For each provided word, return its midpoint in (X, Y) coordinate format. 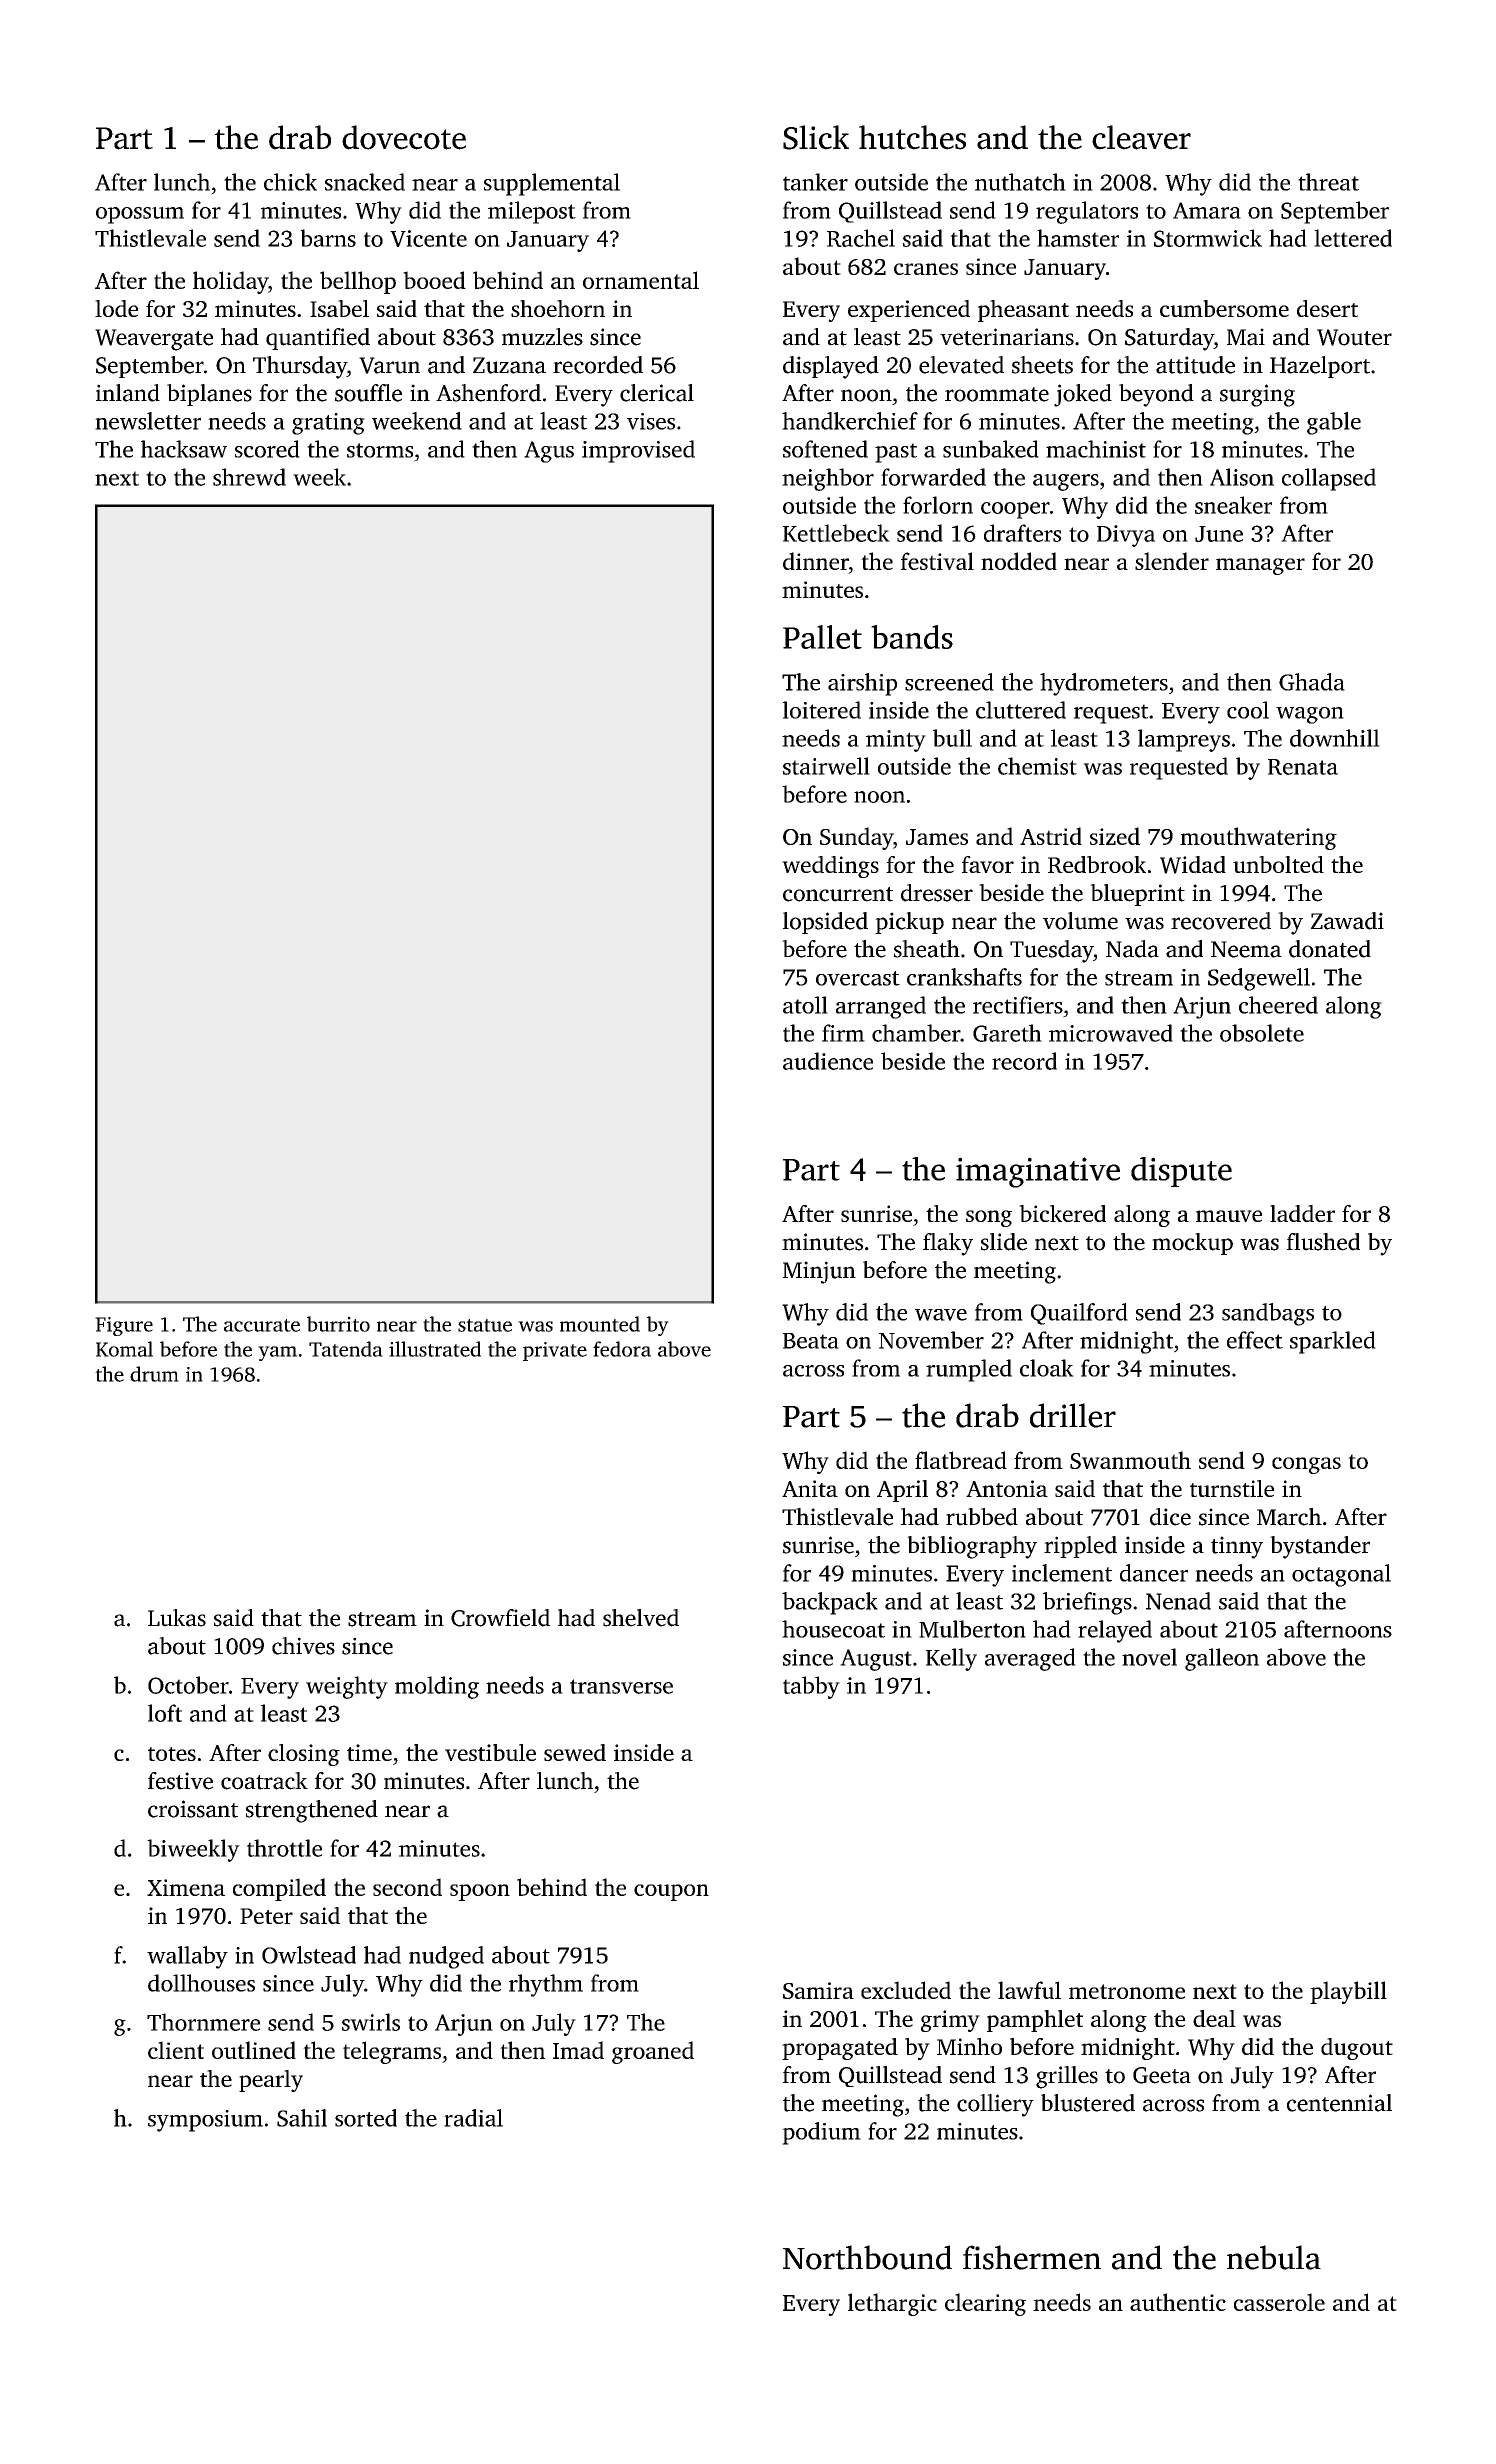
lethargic (892, 2304)
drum (154, 1374)
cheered (1278, 1005)
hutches (912, 137)
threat (1328, 182)
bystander (1320, 1547)
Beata (811, 1341)
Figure (124, 1326)
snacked (365, 182)
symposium (205, 2121)
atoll (805, 1005)
